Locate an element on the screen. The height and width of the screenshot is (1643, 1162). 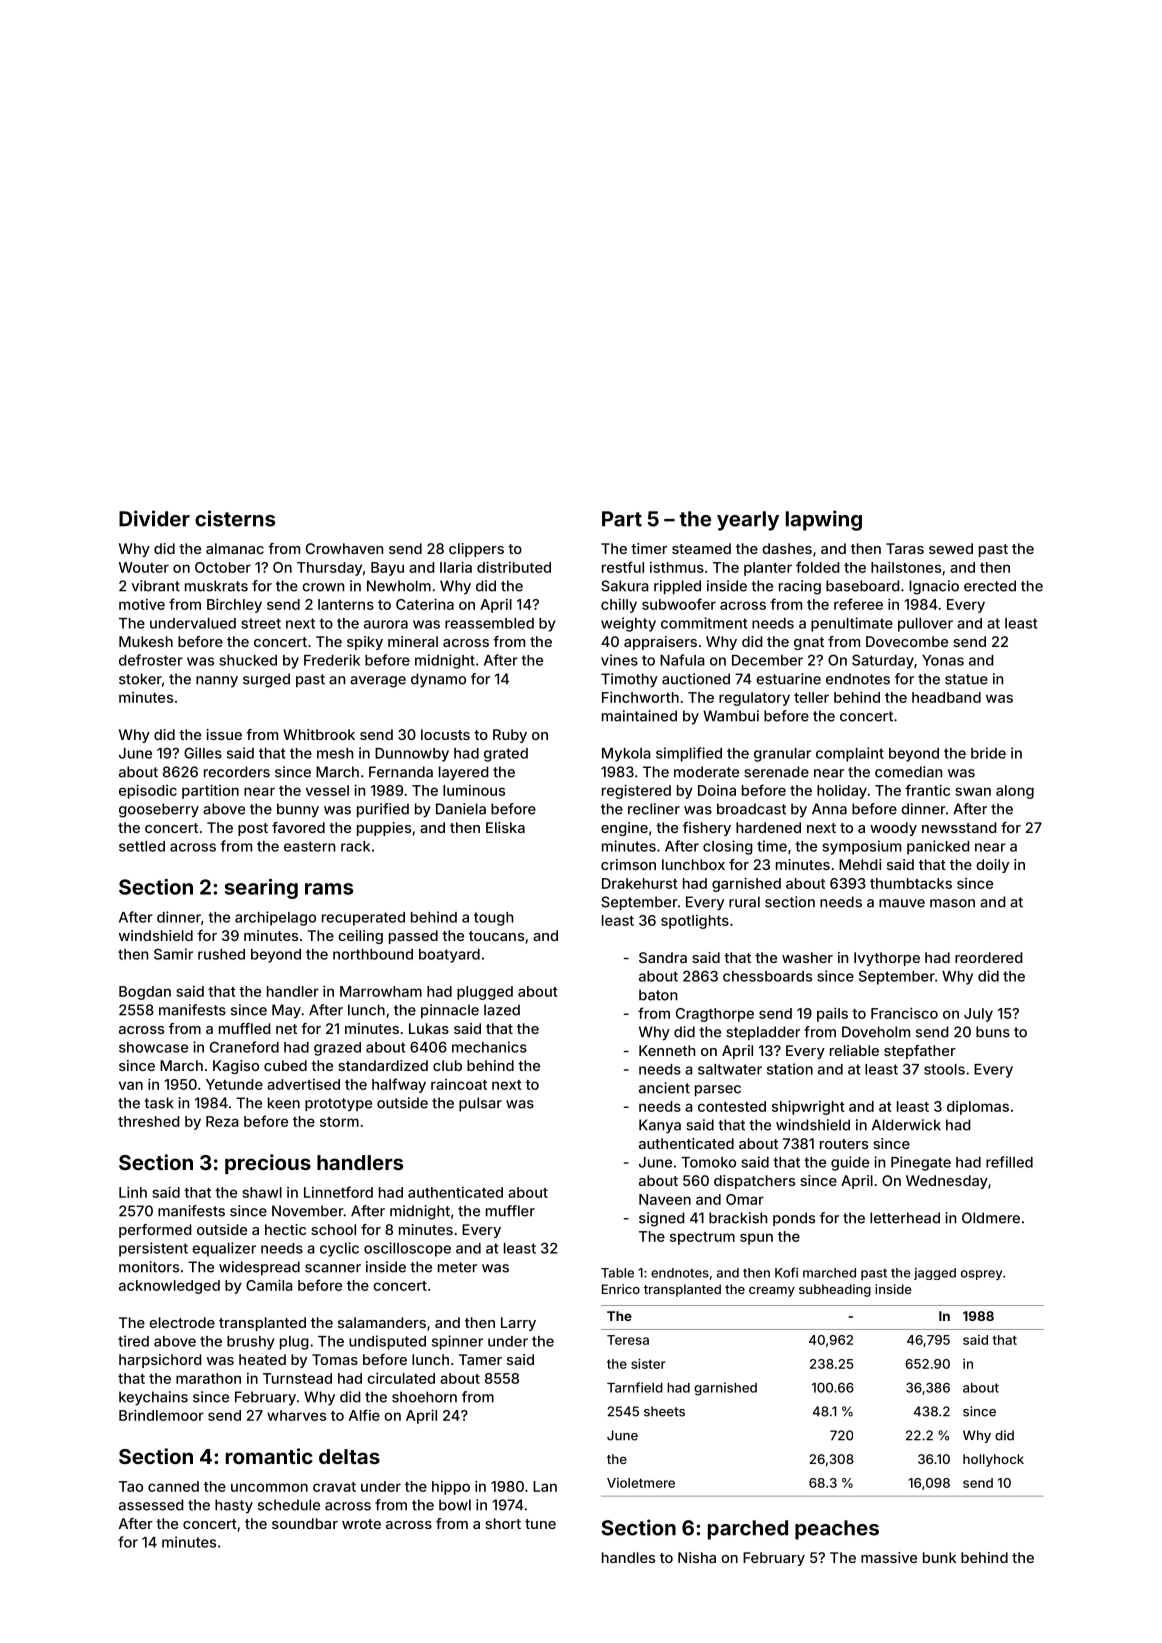
Tamer is located at coordinates (480, 1359).
